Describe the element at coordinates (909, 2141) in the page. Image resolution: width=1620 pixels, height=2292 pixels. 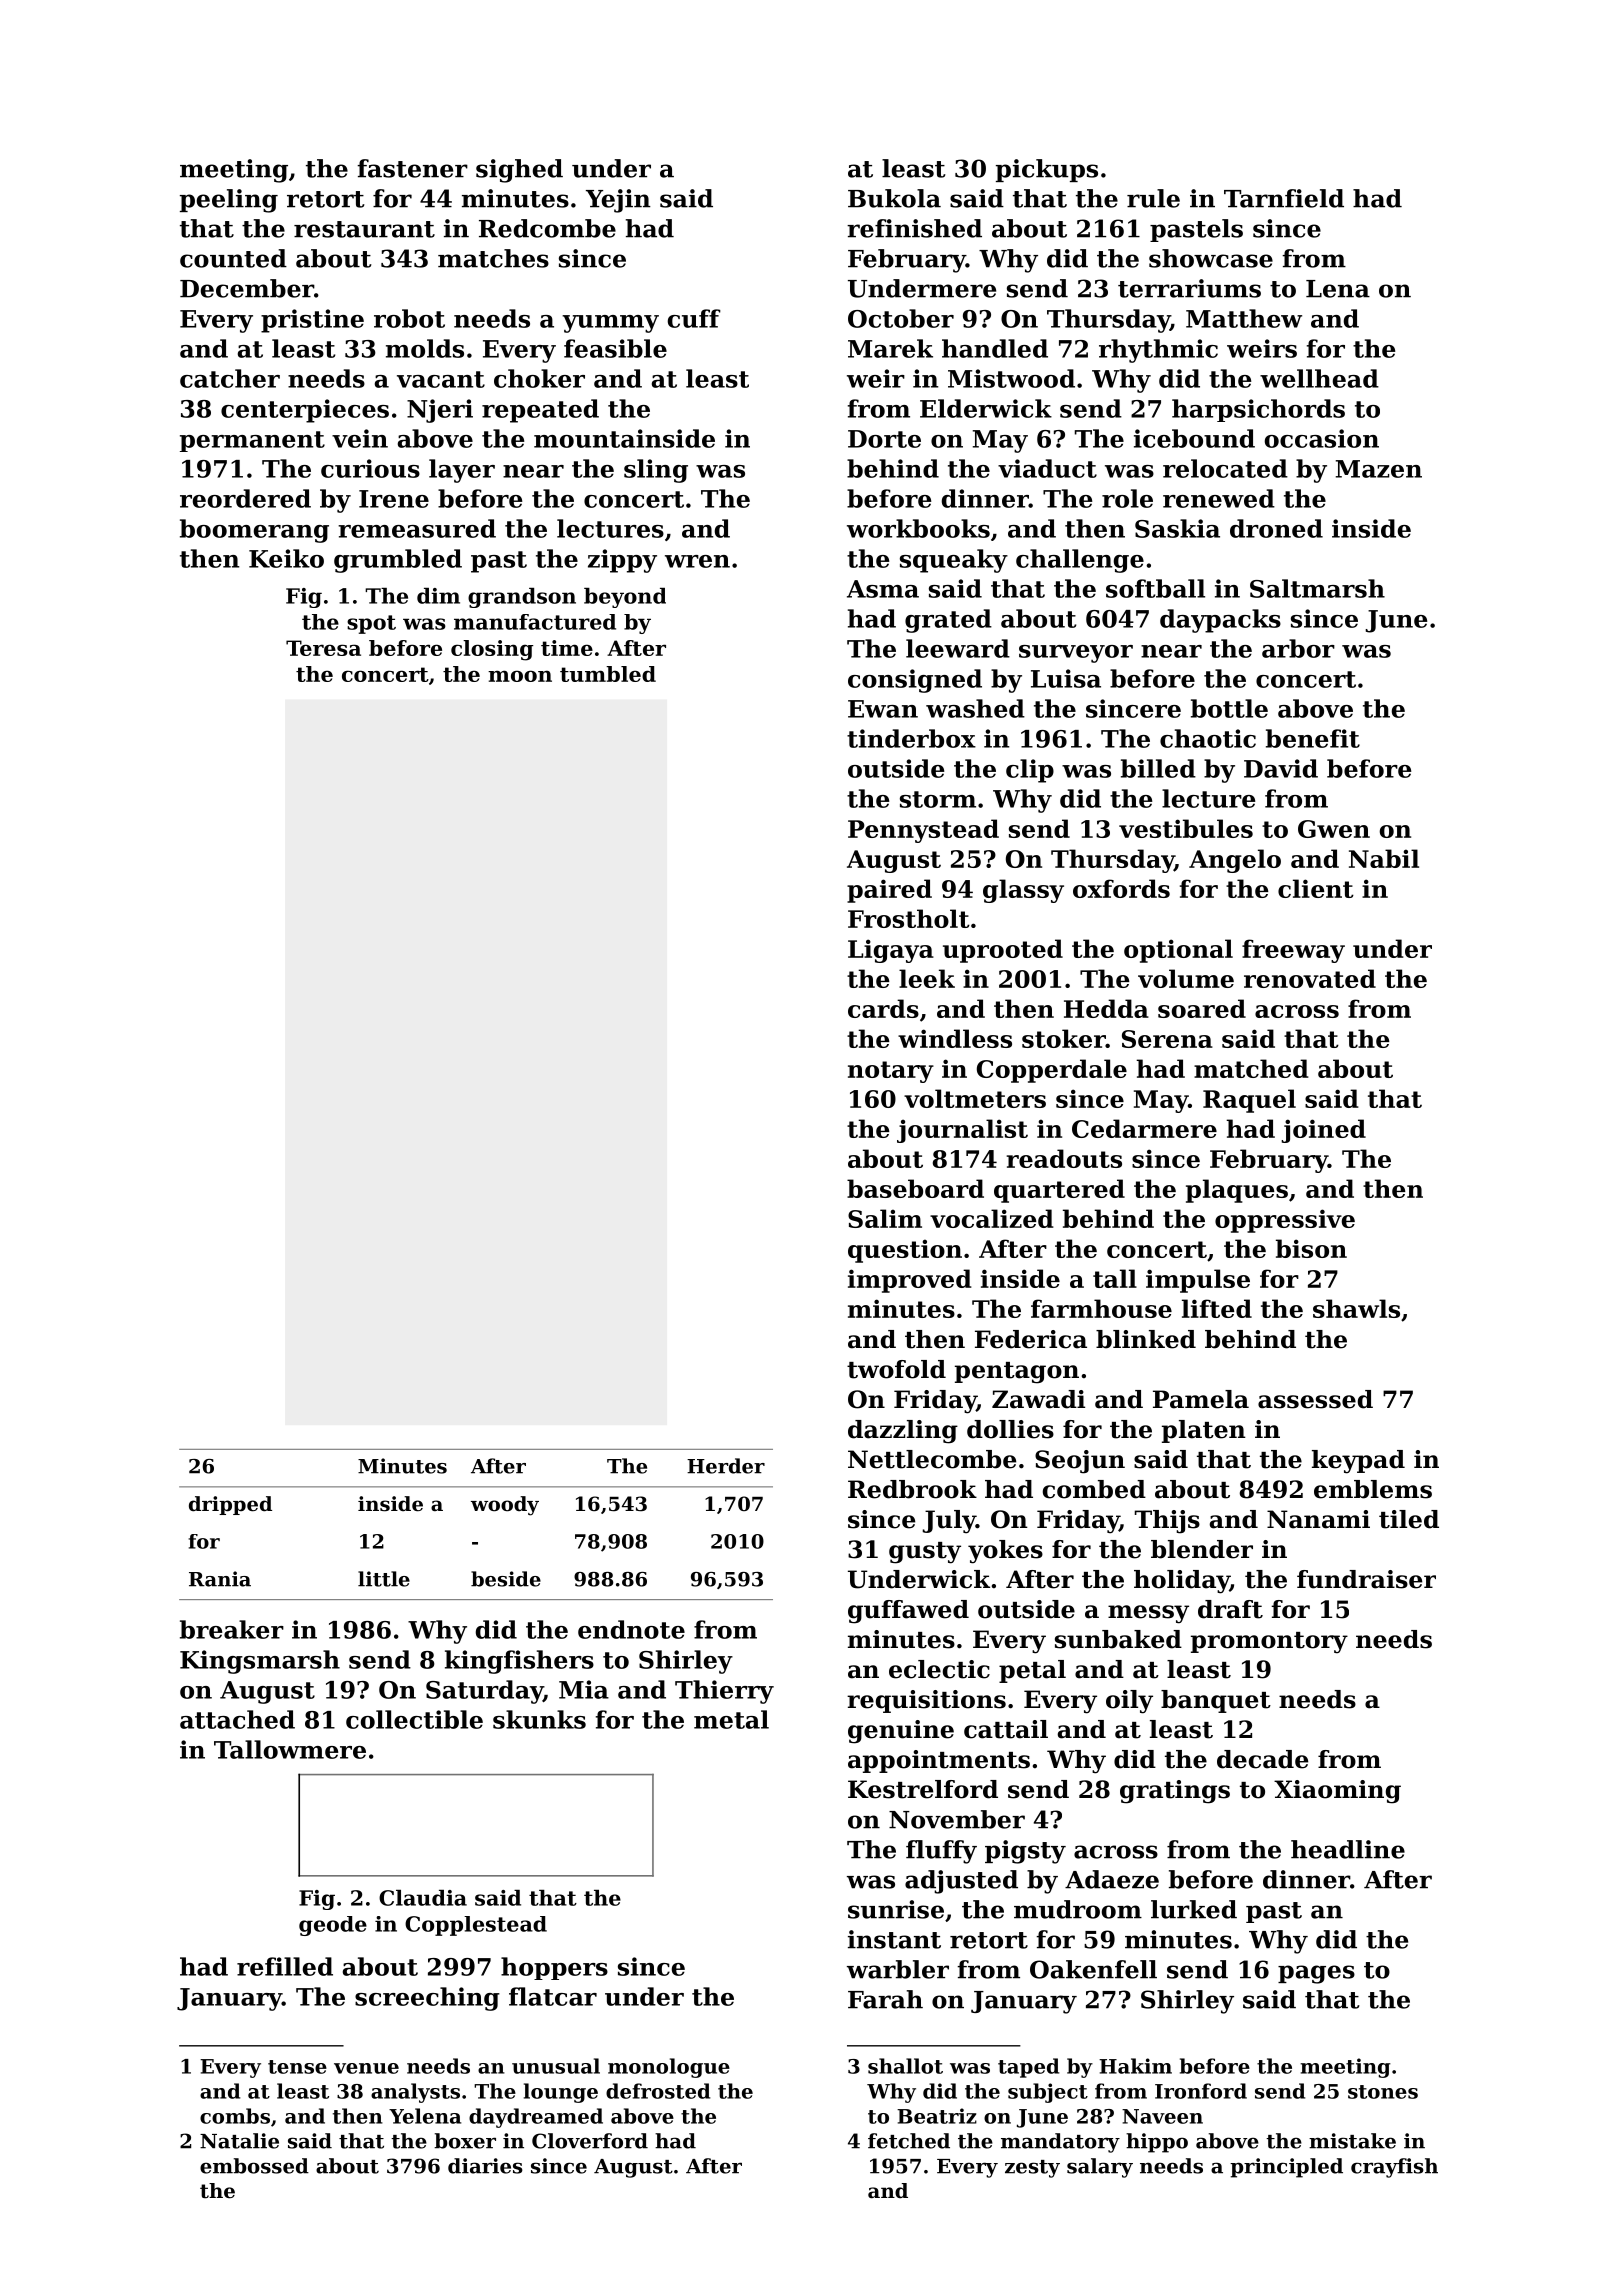
I see `fetched` at that location.
